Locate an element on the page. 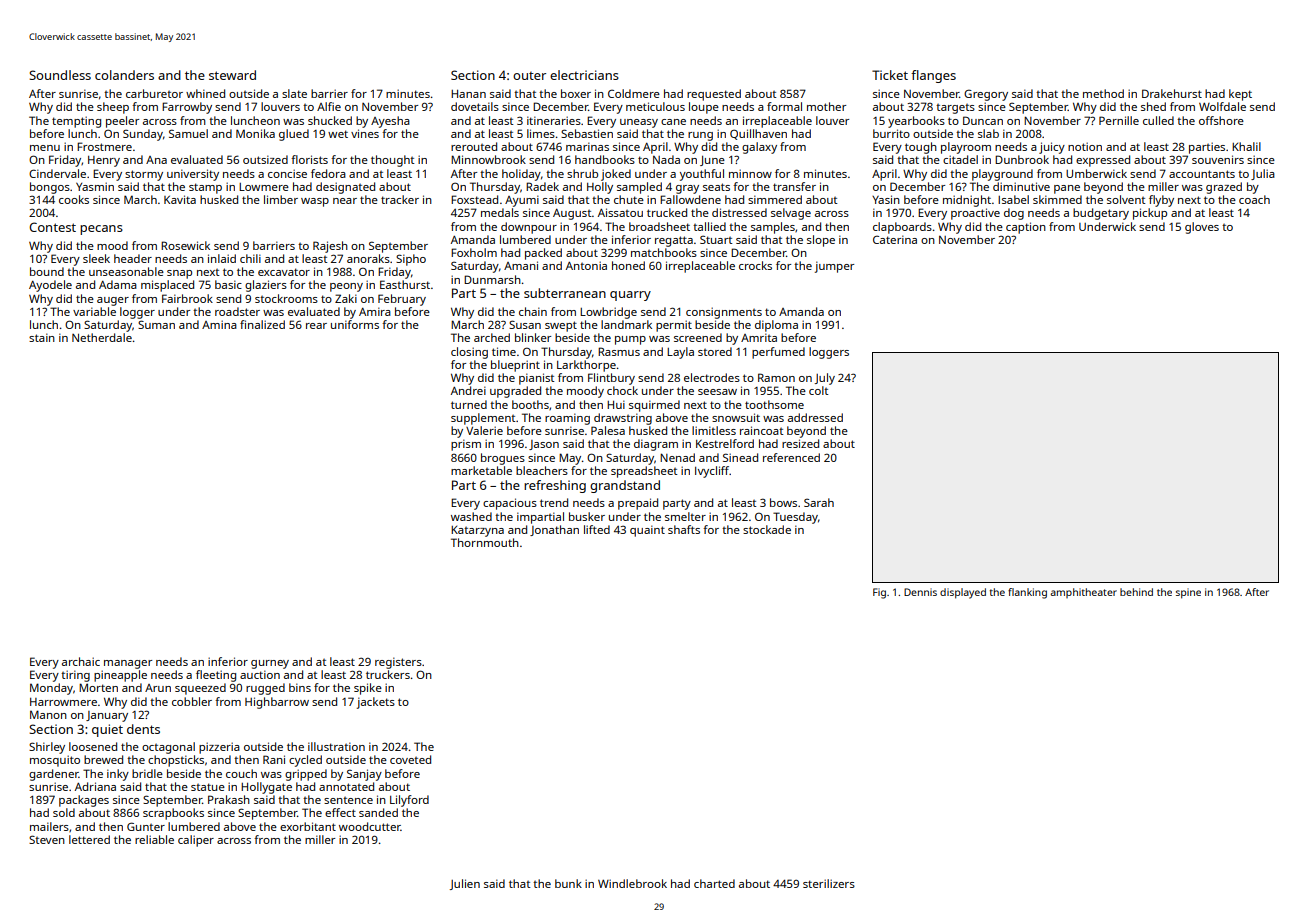 This document has width=1308, height=924. registers is located at coordinates (398, 663).
